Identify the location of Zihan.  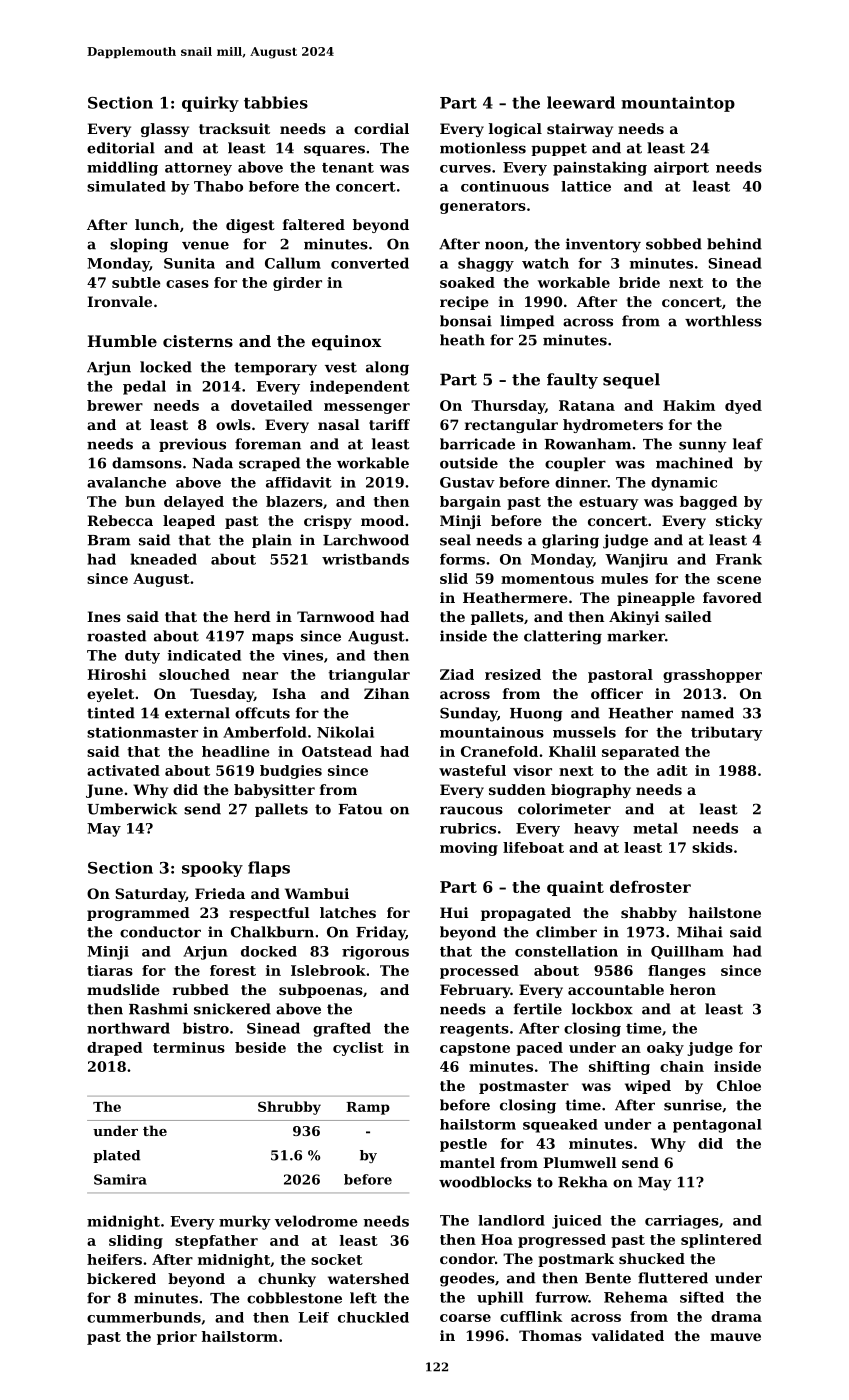
(386, 693).
